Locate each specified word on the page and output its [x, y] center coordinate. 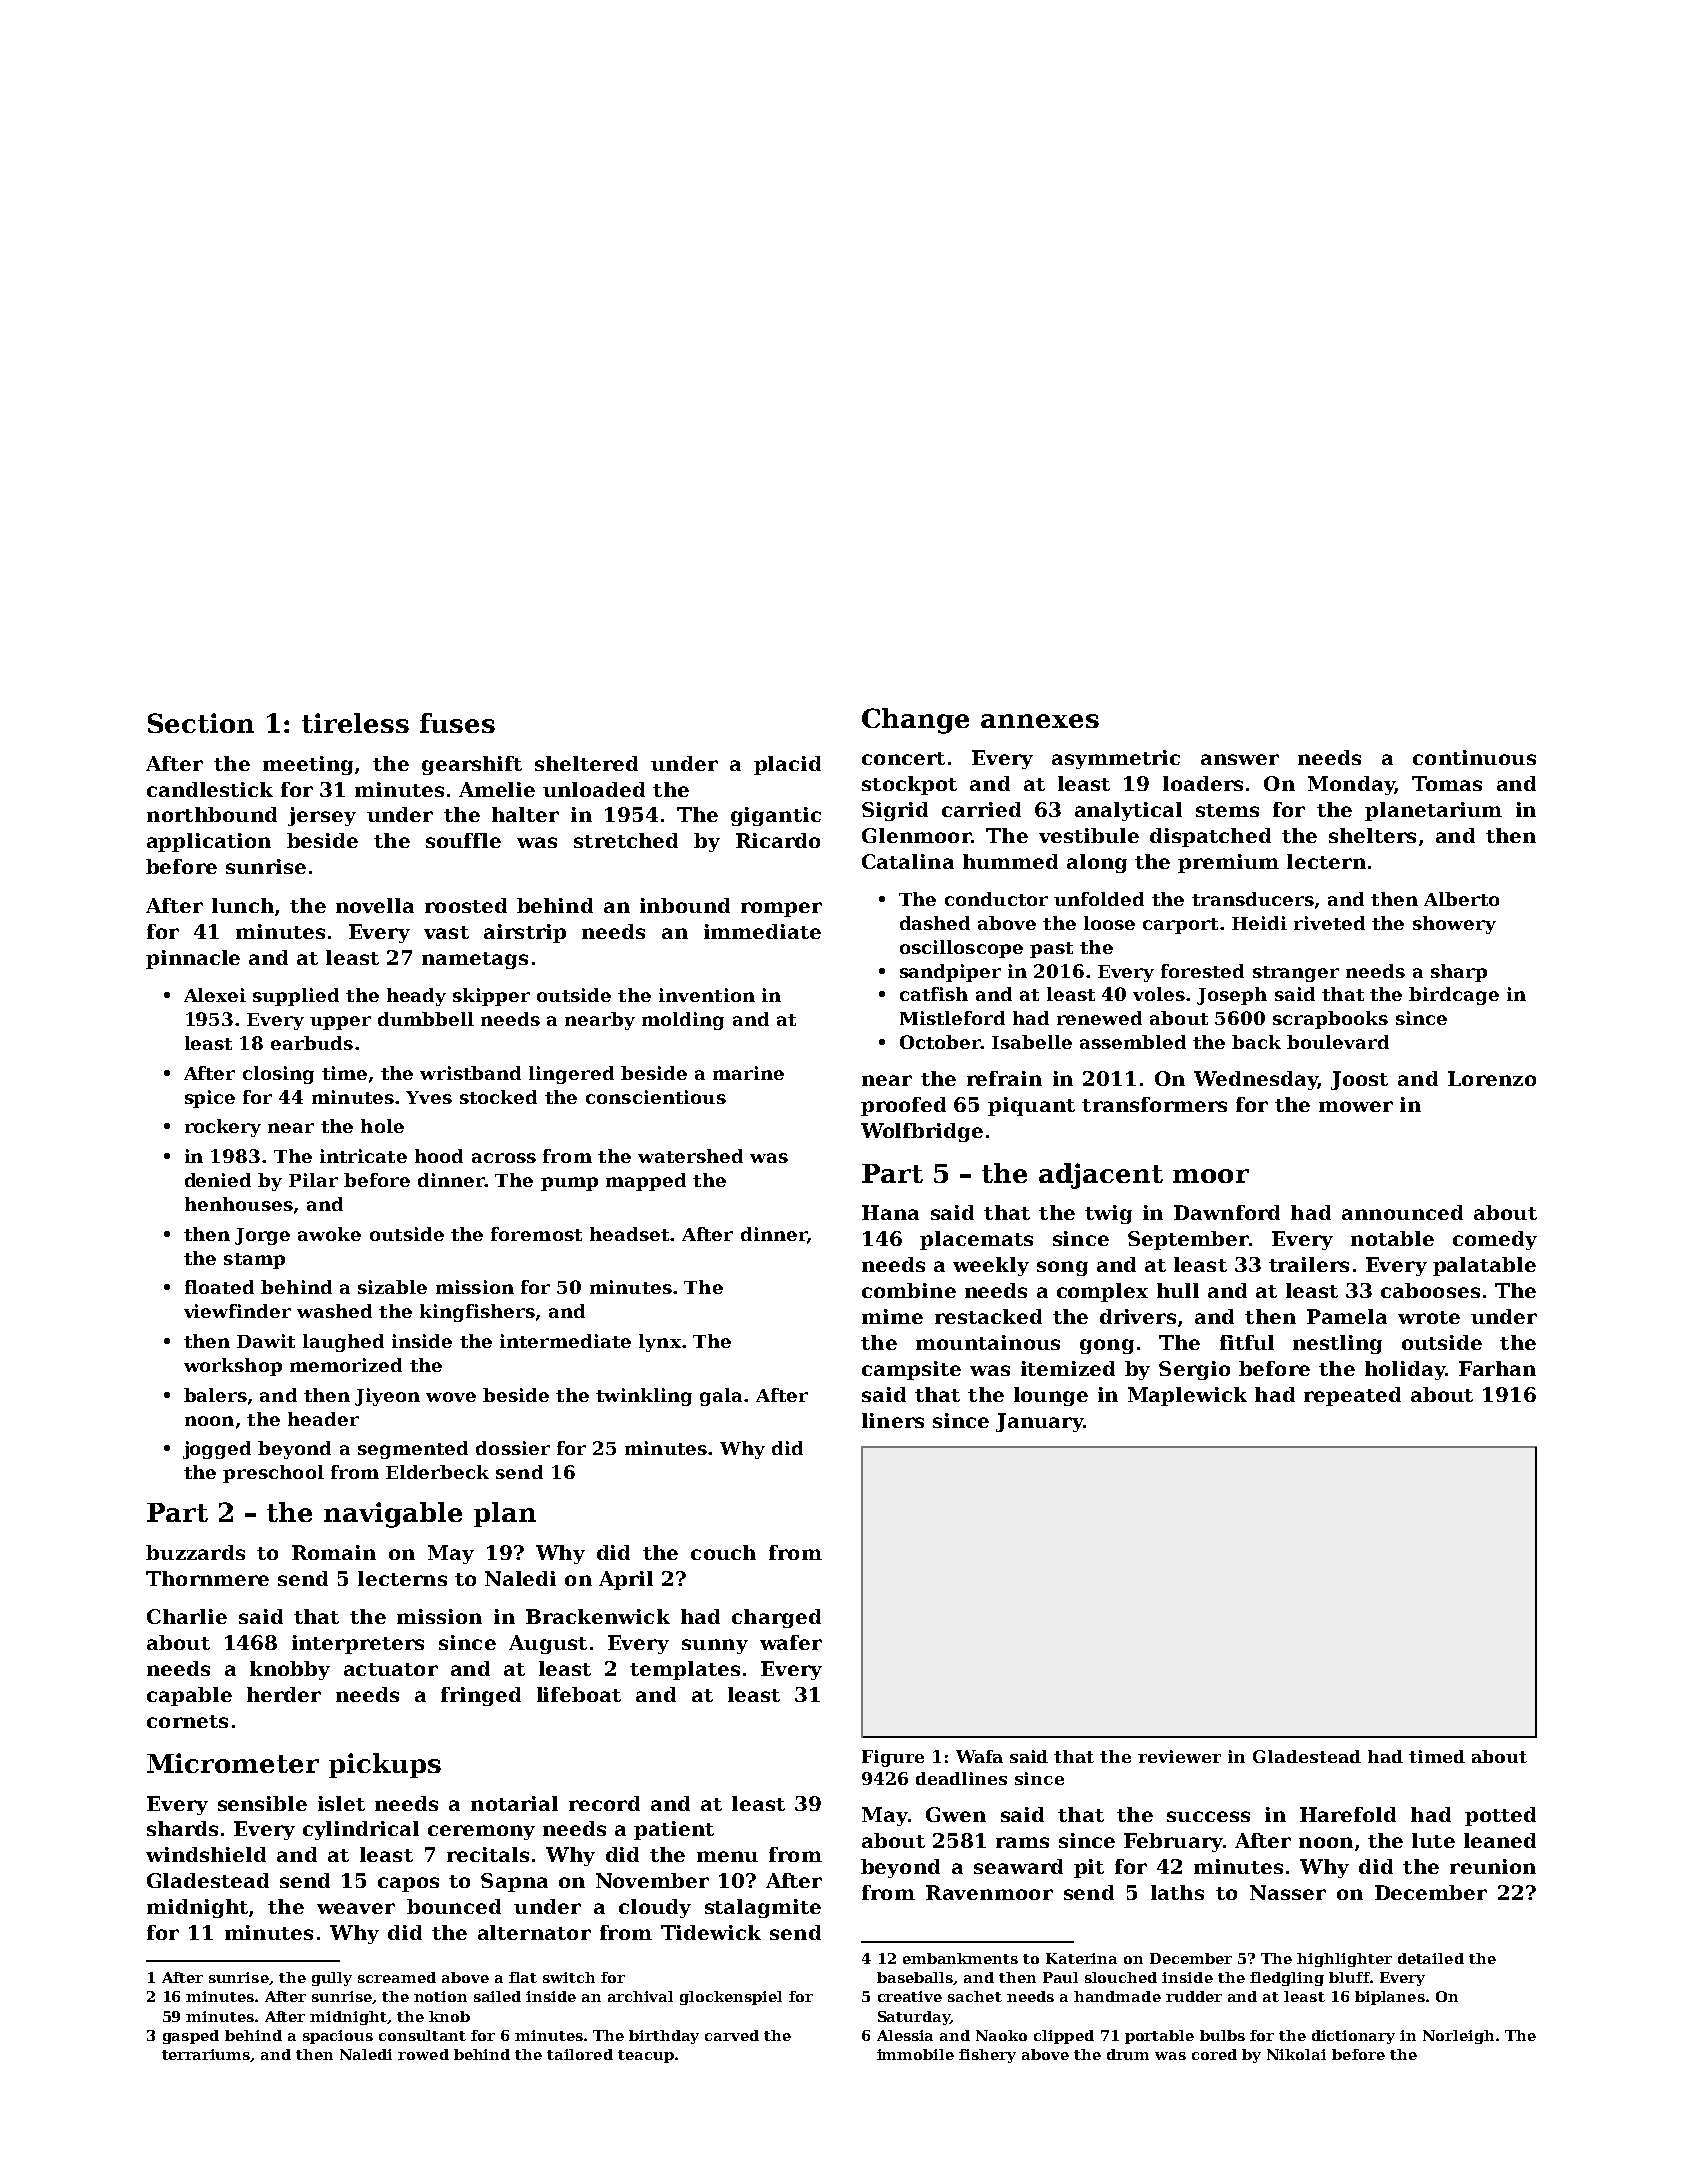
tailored [580, 2054]
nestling [1337, 1344]
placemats [976, 1240]
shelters [1372, 835]
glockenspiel [731, 1998]
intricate [363, 1156]
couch [723, 1552]
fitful [1247, 1342]
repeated [1352, 1396]
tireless [355, 723]
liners [893, 1420]
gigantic [776, 816]
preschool [273, 1474]
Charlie [187, 1616]
